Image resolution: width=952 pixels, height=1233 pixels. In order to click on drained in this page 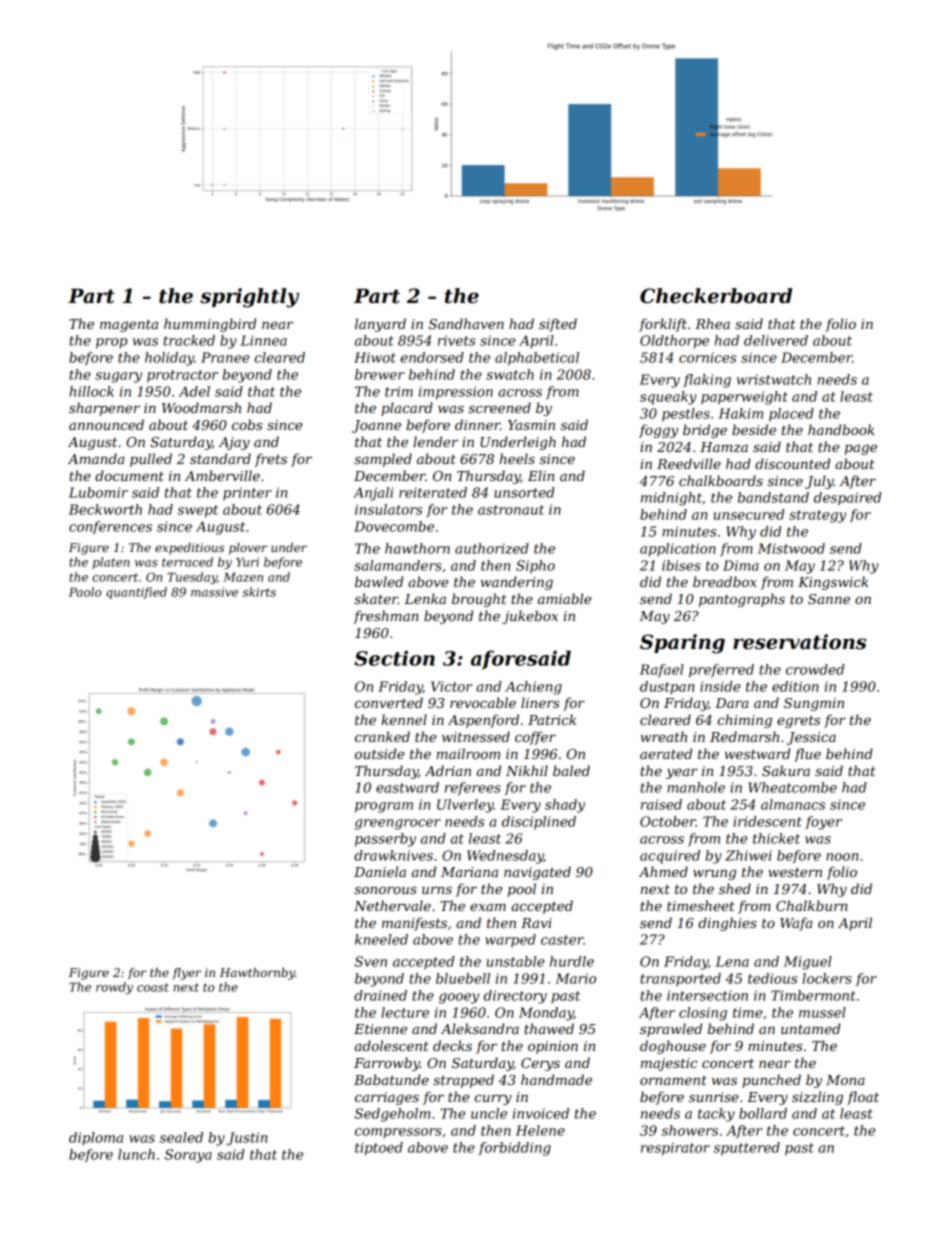, I will do `click(380, 995)`.
